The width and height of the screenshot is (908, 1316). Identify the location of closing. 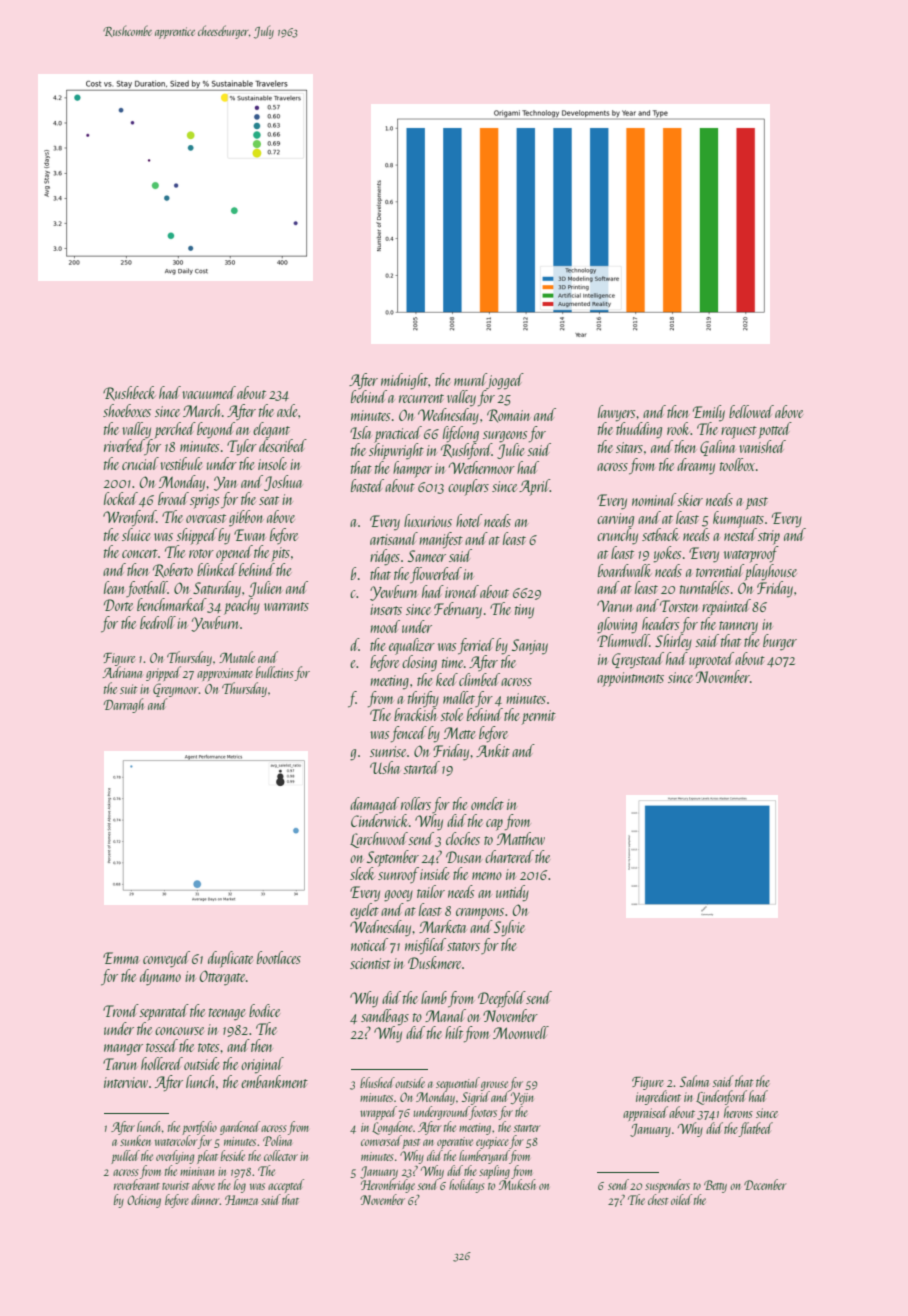
(419, 663).
